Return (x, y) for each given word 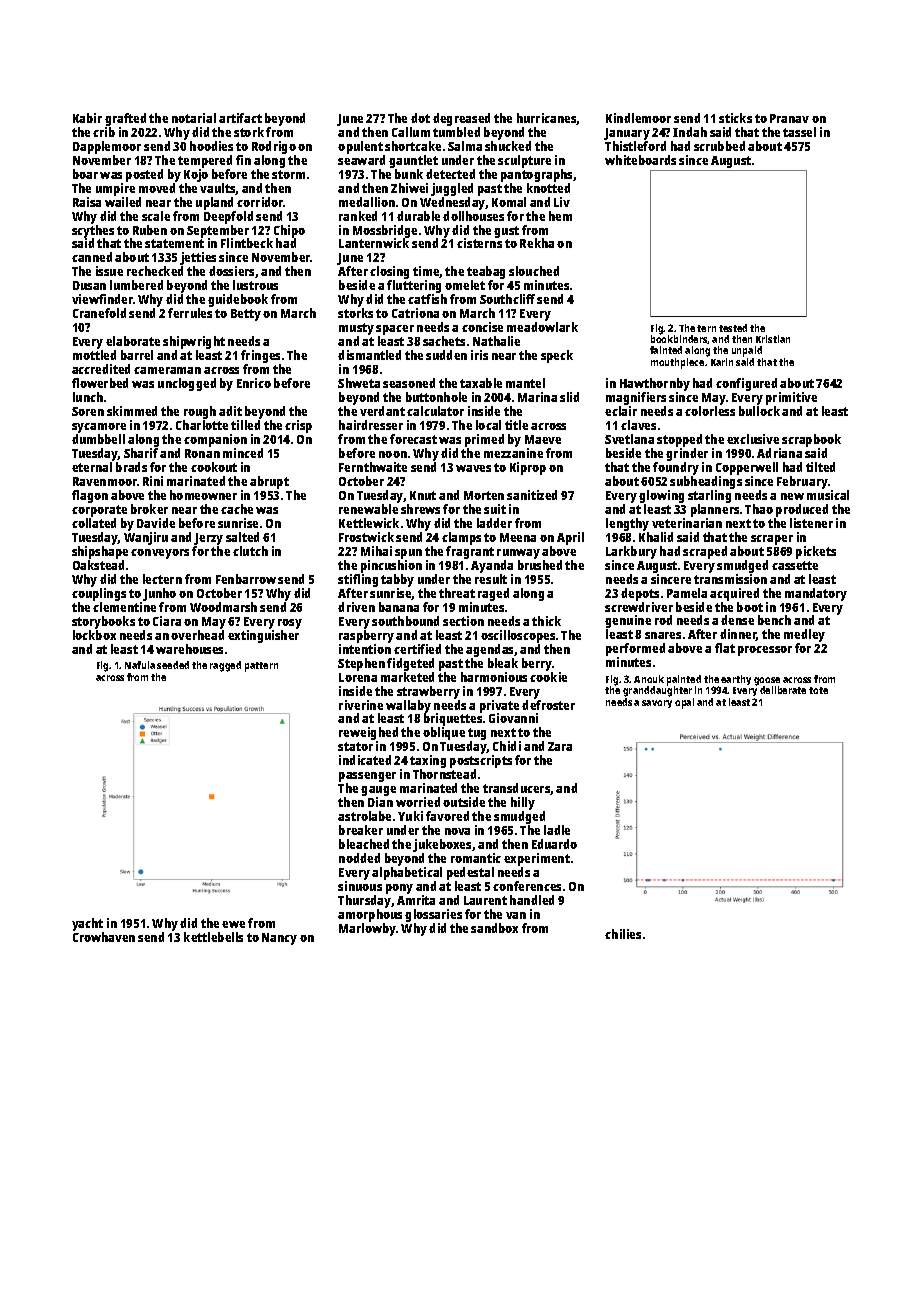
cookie (548, 677)
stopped (679, 440)
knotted (548, 188)
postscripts (481, 762)
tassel (799, 132)
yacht (87, 924)
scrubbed (719, 146)
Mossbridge (385, 232)
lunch (88, 397)
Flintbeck (247, 243)
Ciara (167, 621)
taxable (481, 383)
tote (818, 690)
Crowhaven (104, 937)
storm (288, 174)
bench (774, 620)
